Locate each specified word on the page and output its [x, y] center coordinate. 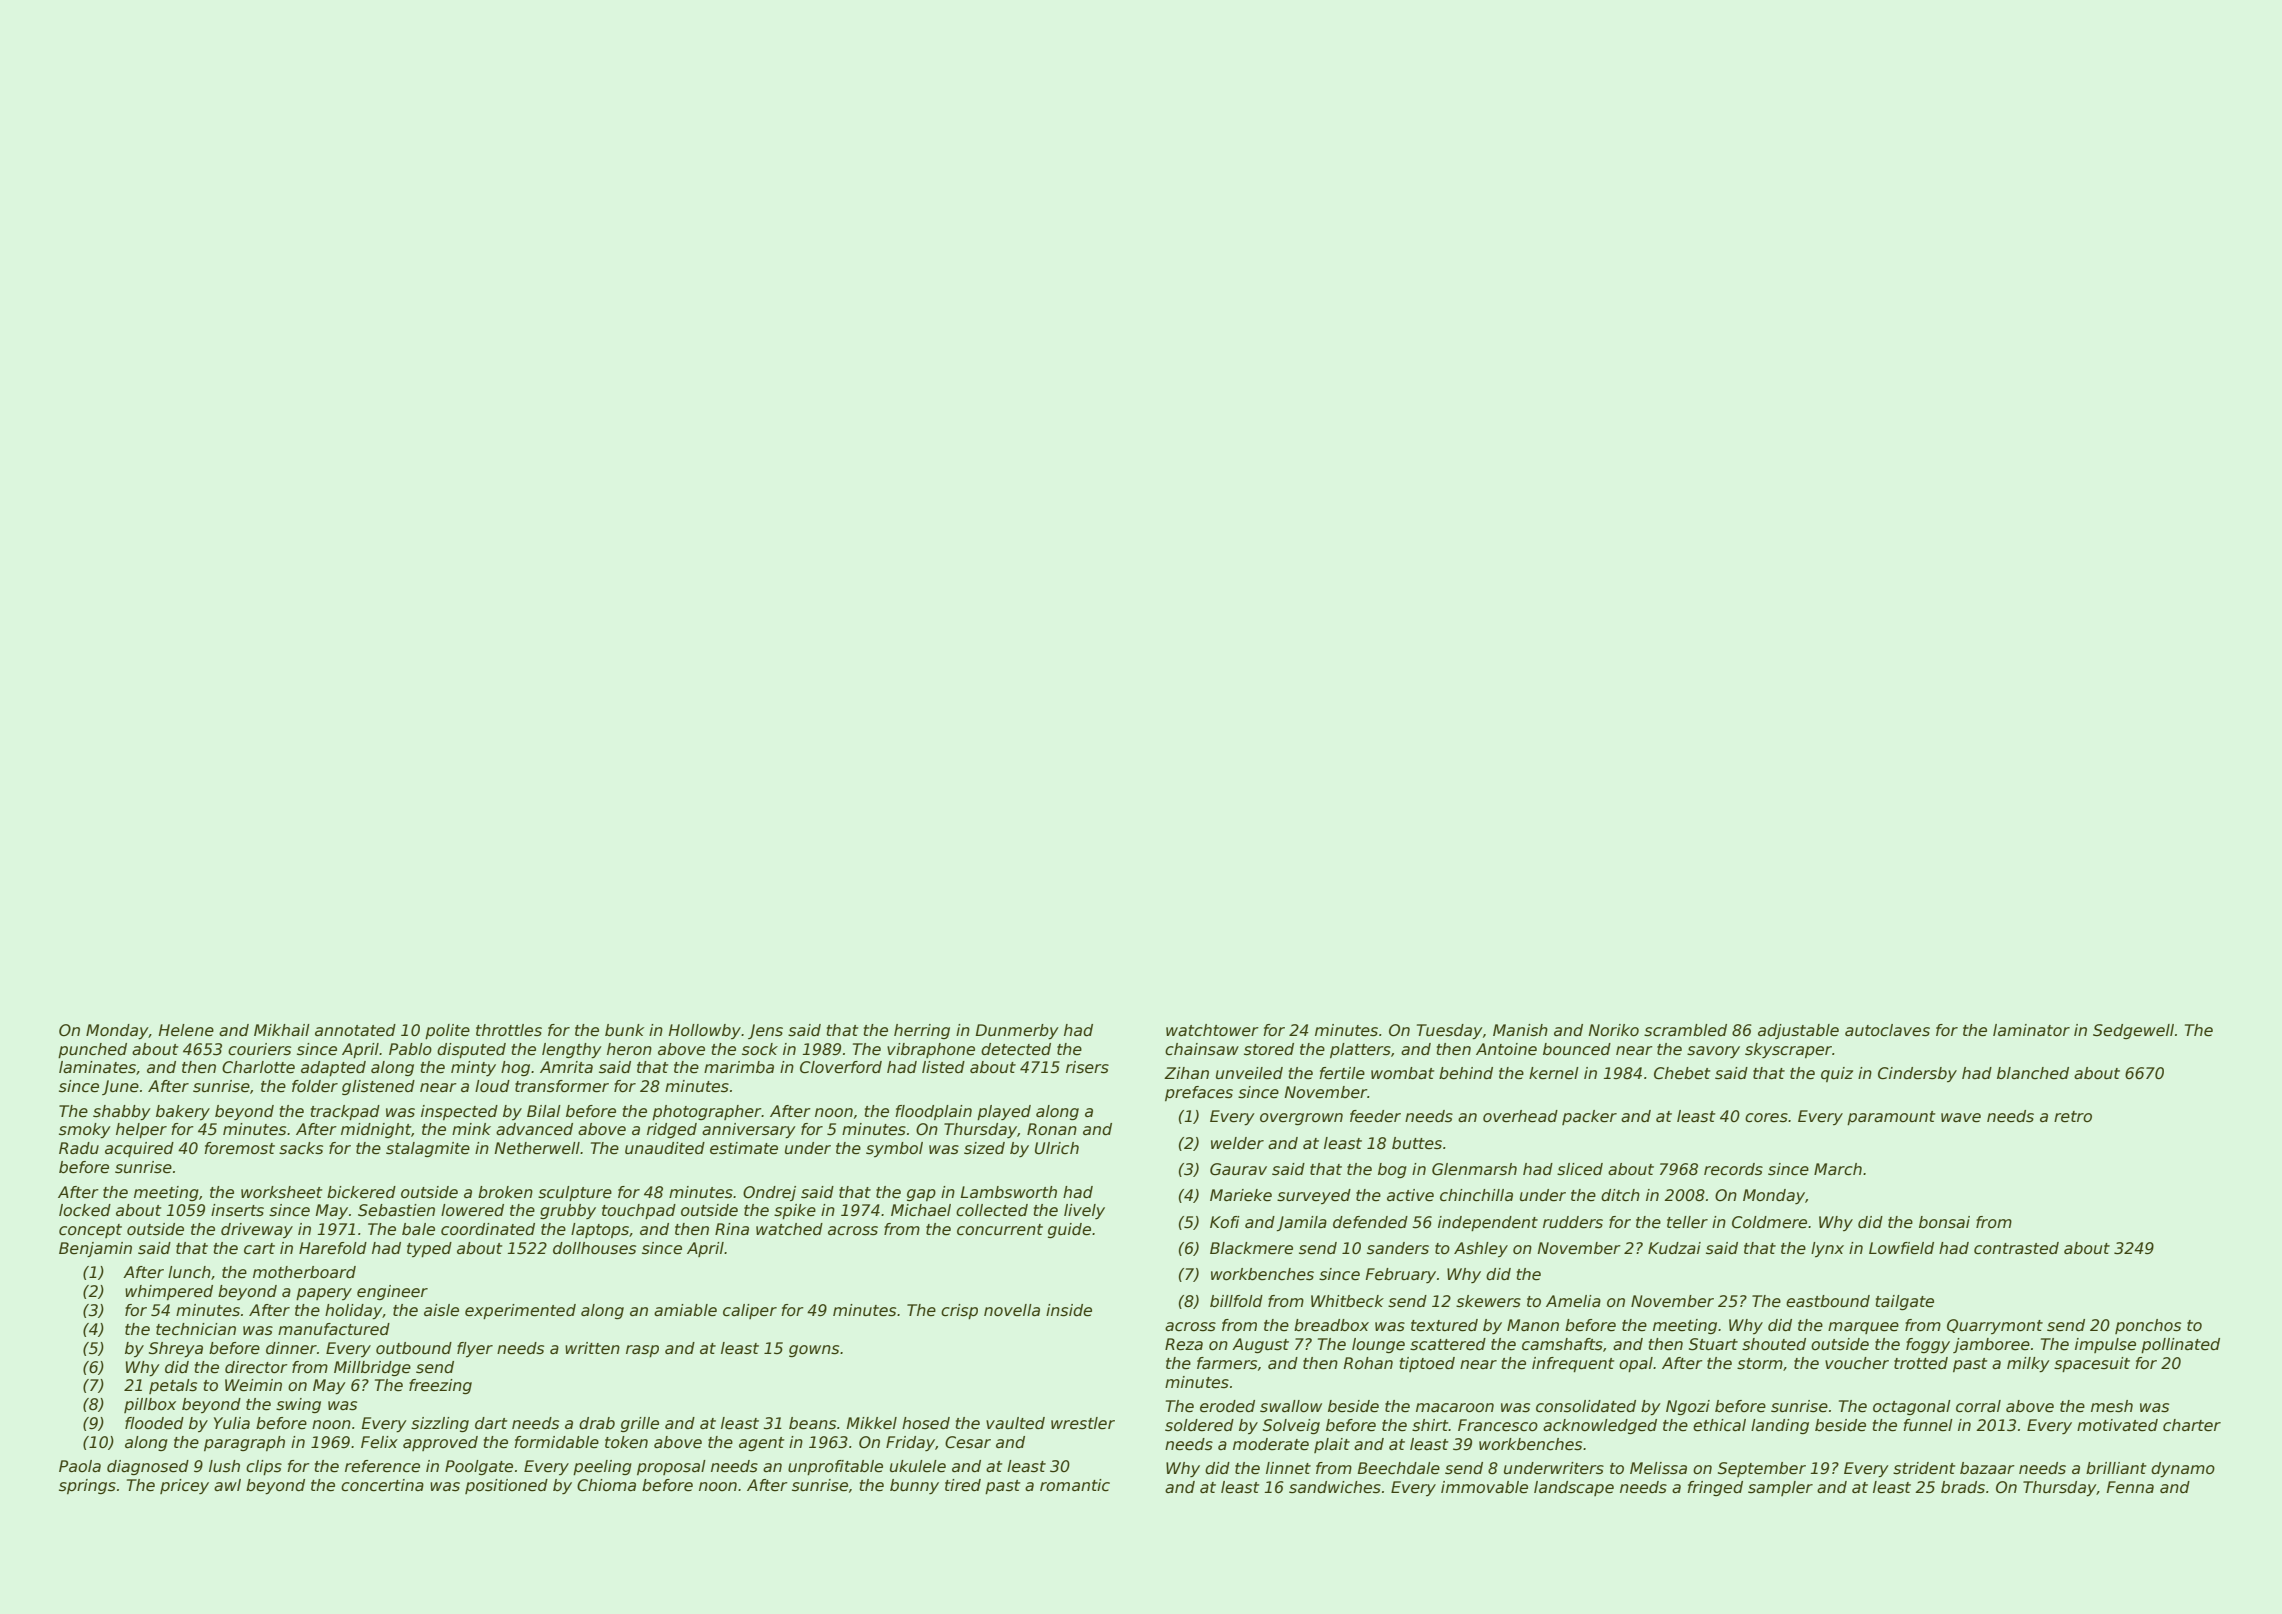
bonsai [1944, 1222]
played [1004, 1112]
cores [1766, 1118]
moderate [1271, 1444]
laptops [600, 1230]
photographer [707, 1112]
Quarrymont [1995, 1326]
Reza [1184, 1344]
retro [2073, 1117]
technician [196, 1329]
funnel [1928, 1425]
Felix [379, 1442]
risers [1087, 1067]
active [1410, 1195]
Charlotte [258, 1067]
